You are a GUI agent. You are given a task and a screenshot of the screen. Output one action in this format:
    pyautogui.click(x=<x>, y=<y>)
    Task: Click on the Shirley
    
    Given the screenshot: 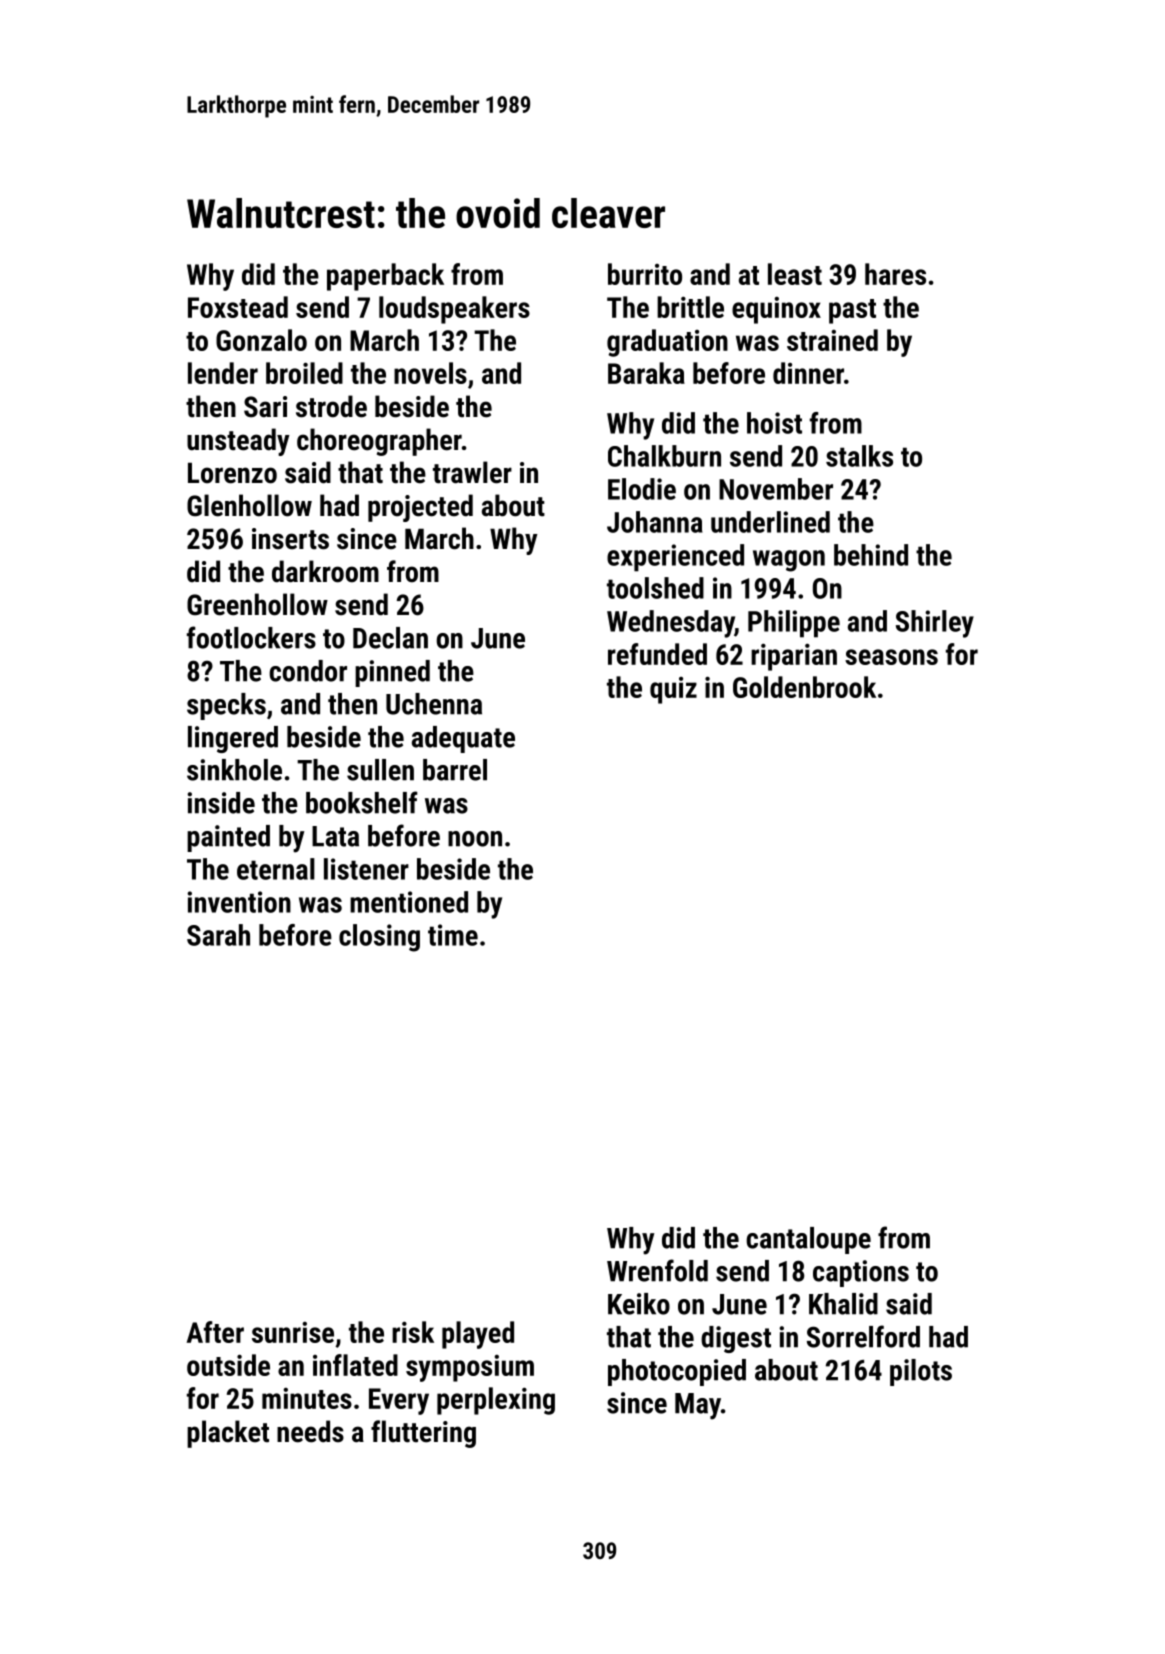 What is the action you would take?
    pyautogui.click(x=935, y=624)
